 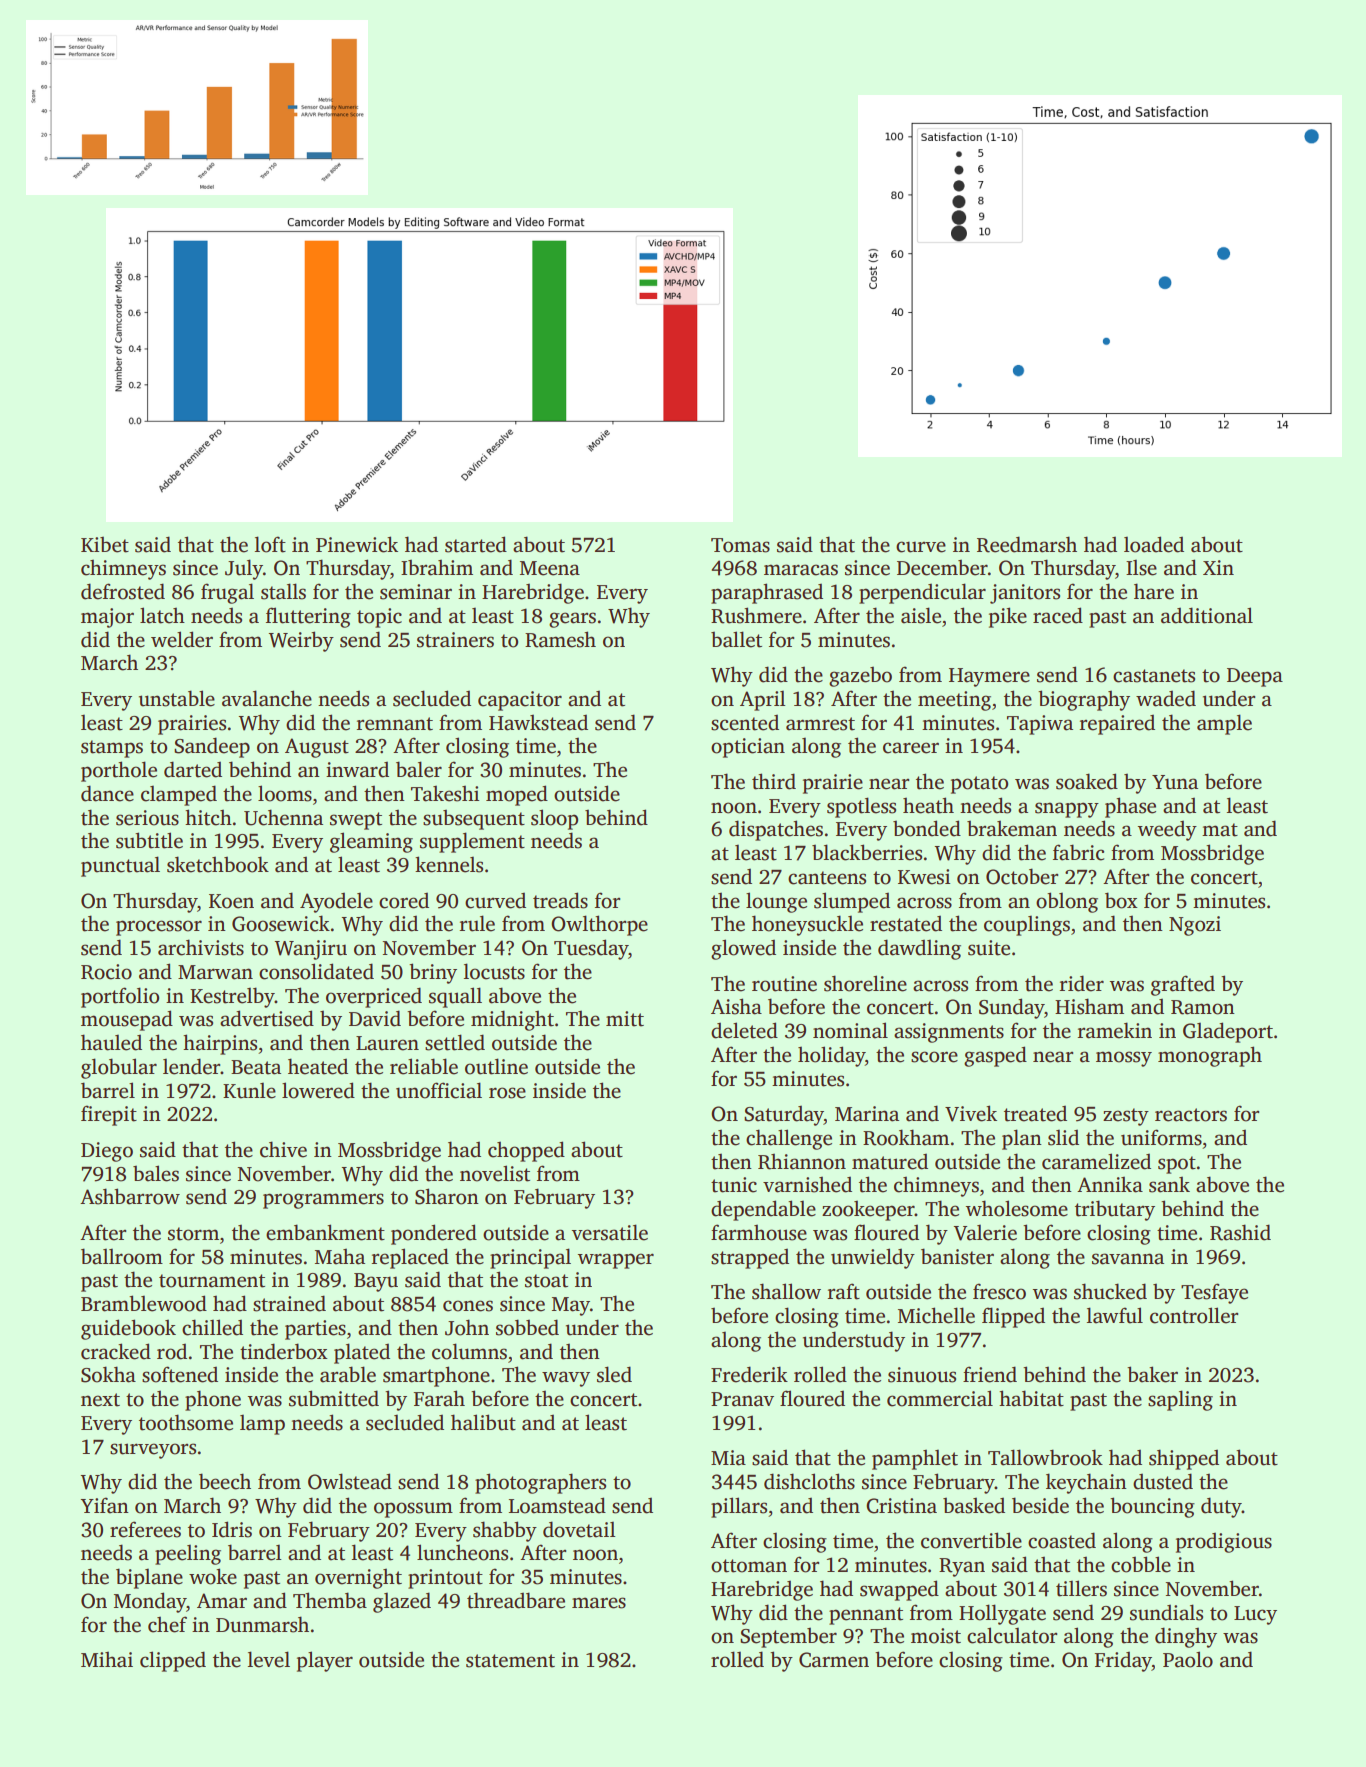 I want to click on additional, so click(x=1207, y=615).
